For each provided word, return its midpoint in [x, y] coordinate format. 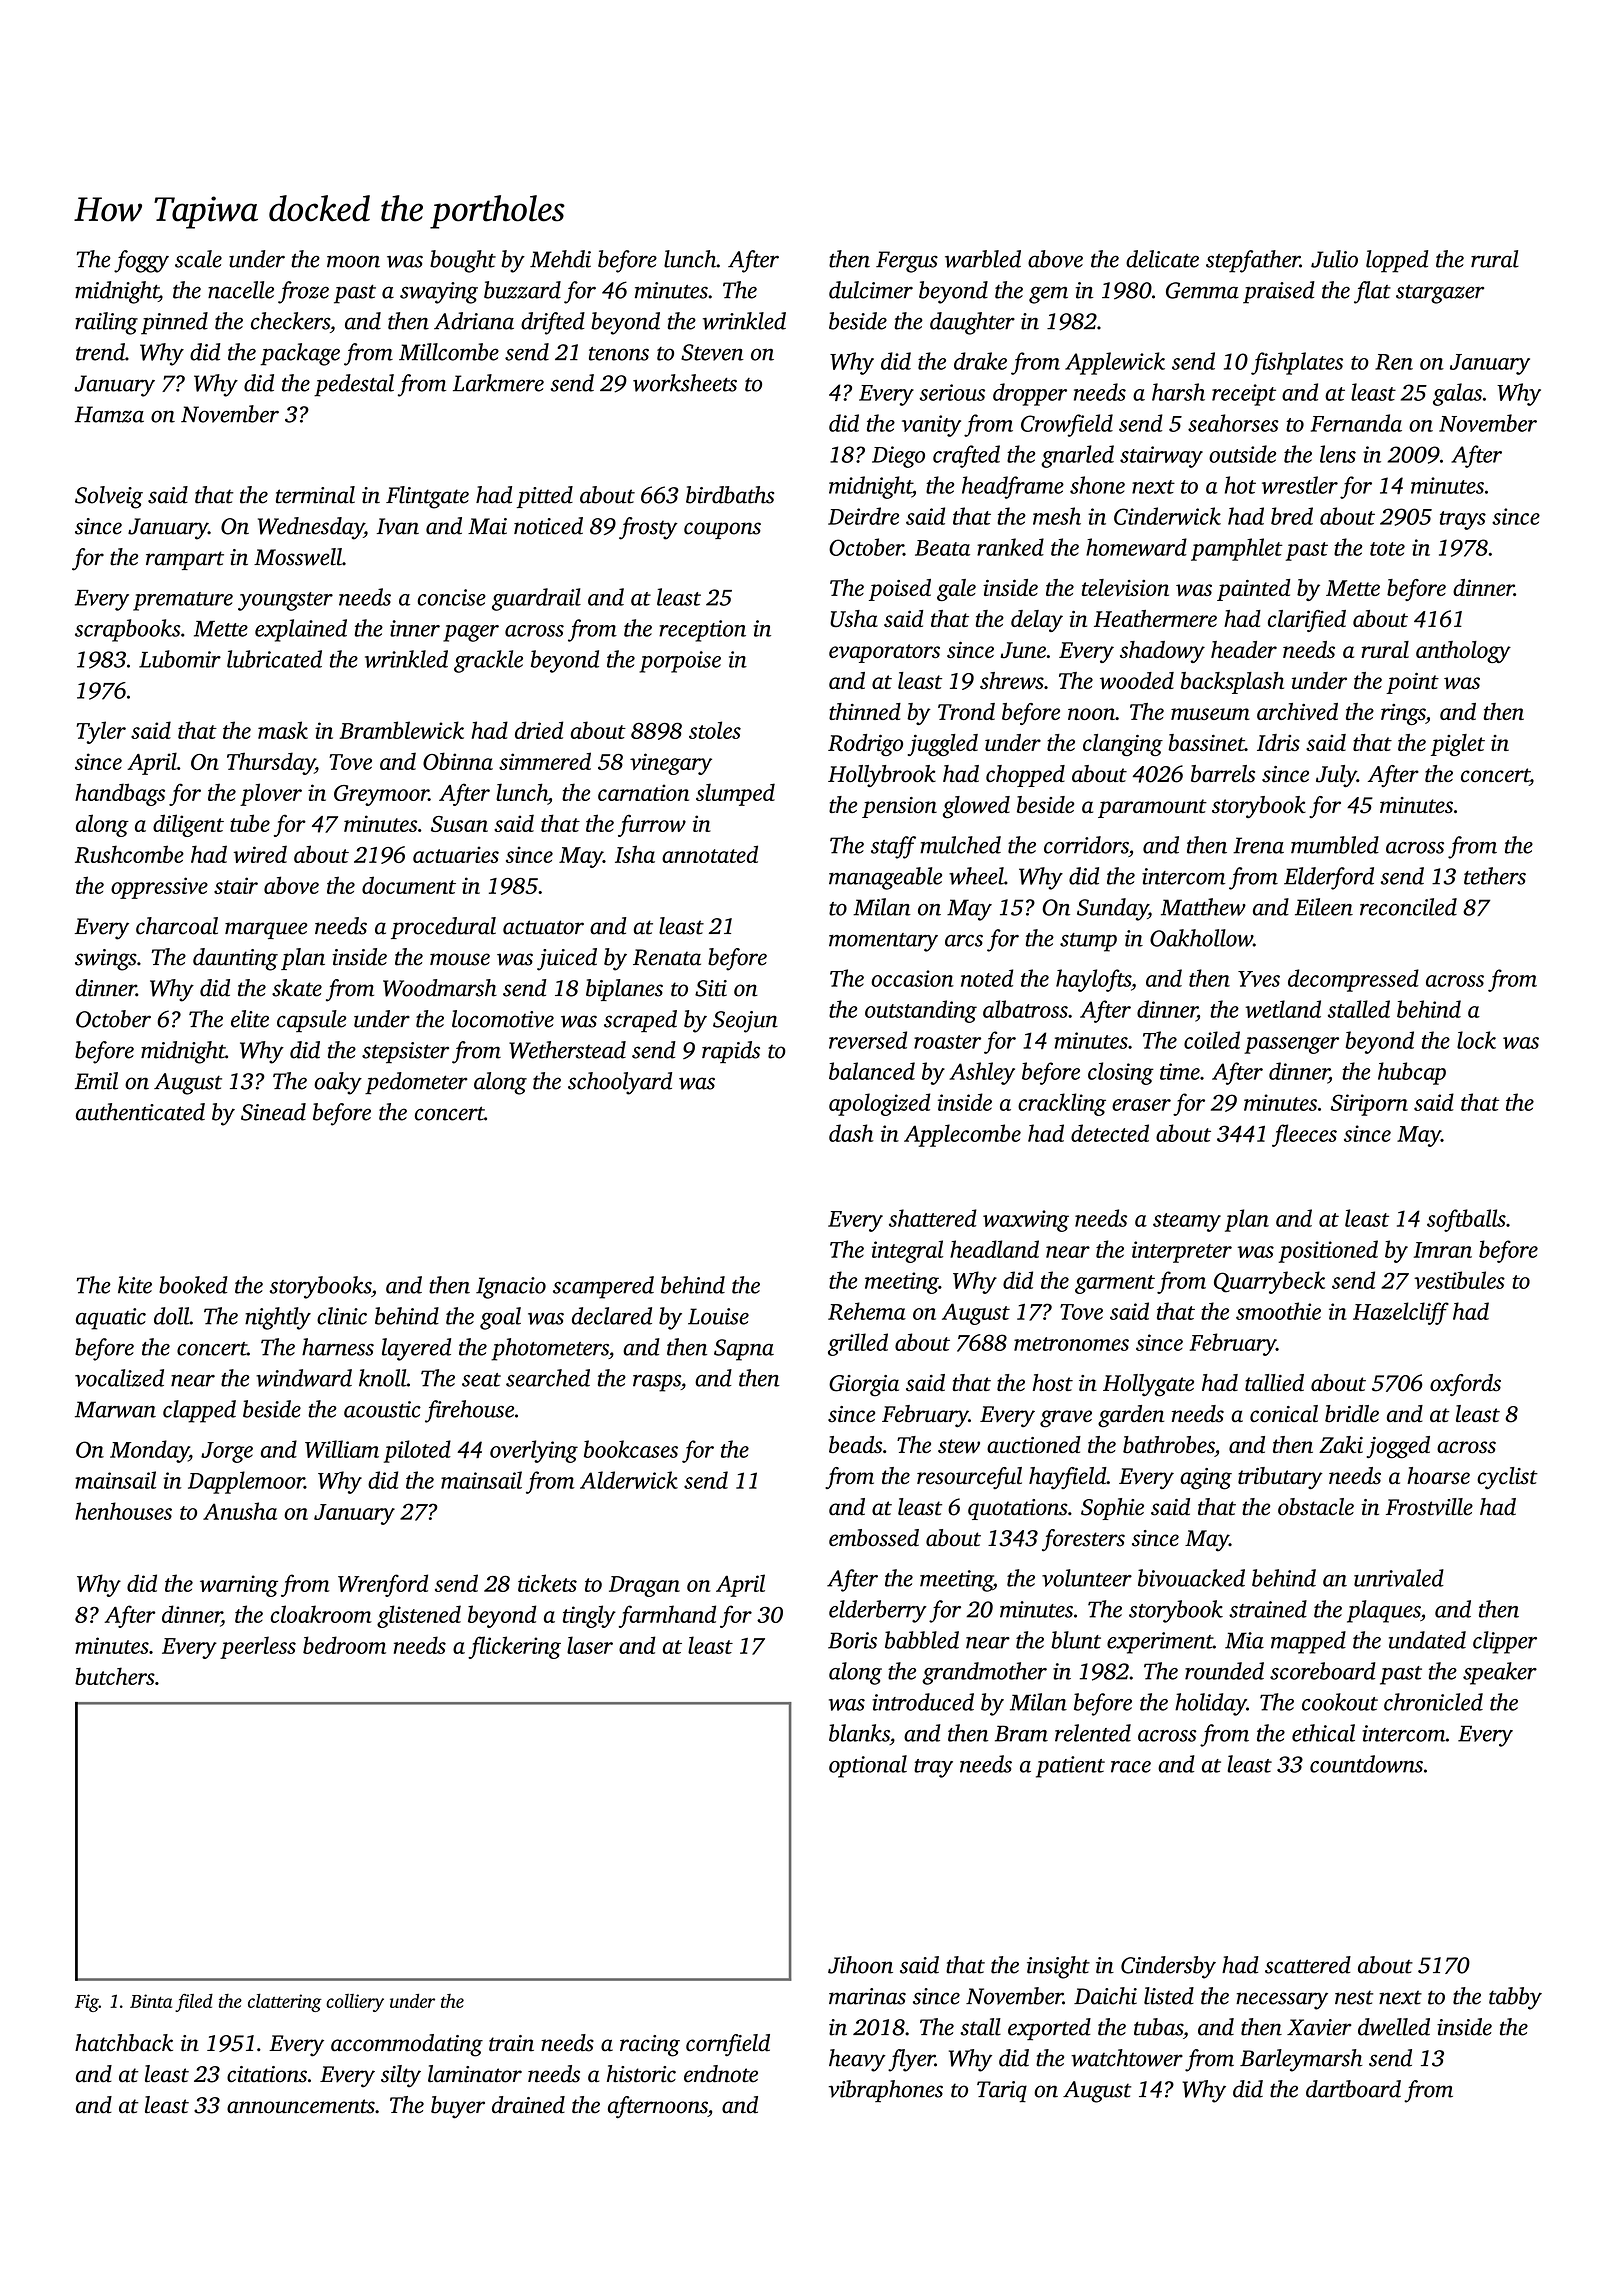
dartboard [1353, 2089]
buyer [458, 2107]
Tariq [1002, 2091]
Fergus [907, 262]
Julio [1334, 259]
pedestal [354, 385]
